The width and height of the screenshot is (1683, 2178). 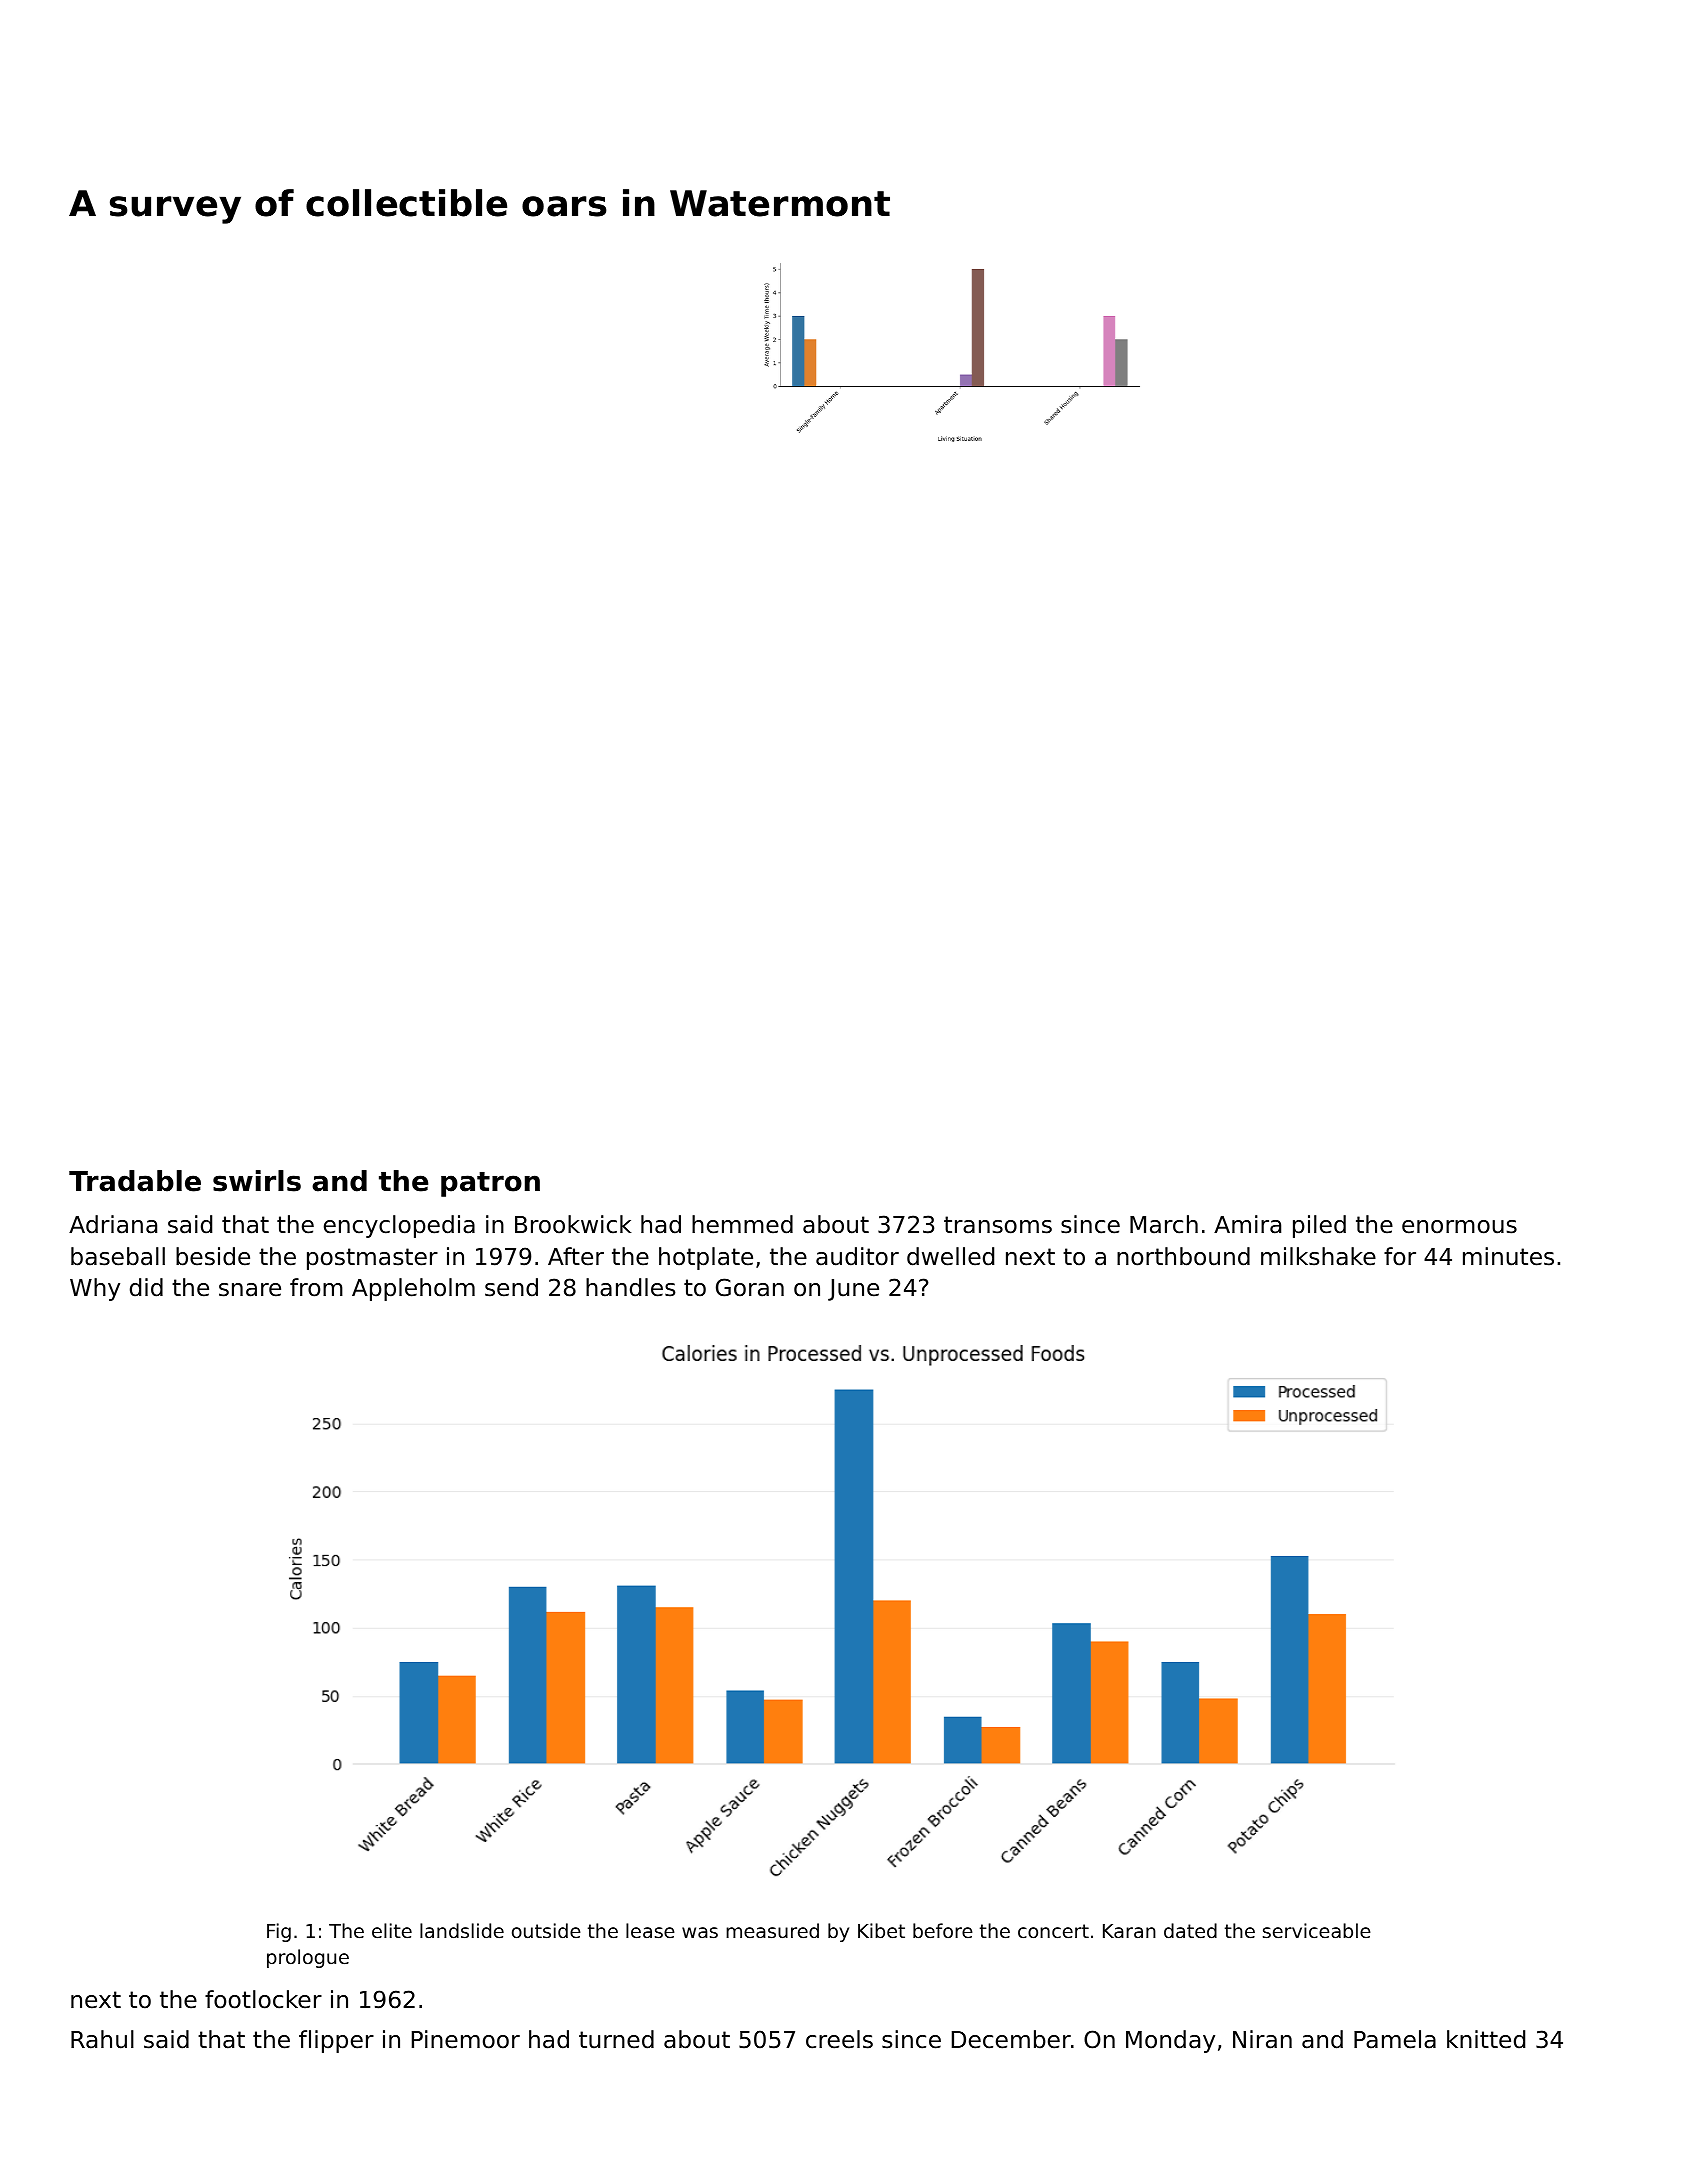 I want to click on northbound, so click(x=1183, y=1256).
